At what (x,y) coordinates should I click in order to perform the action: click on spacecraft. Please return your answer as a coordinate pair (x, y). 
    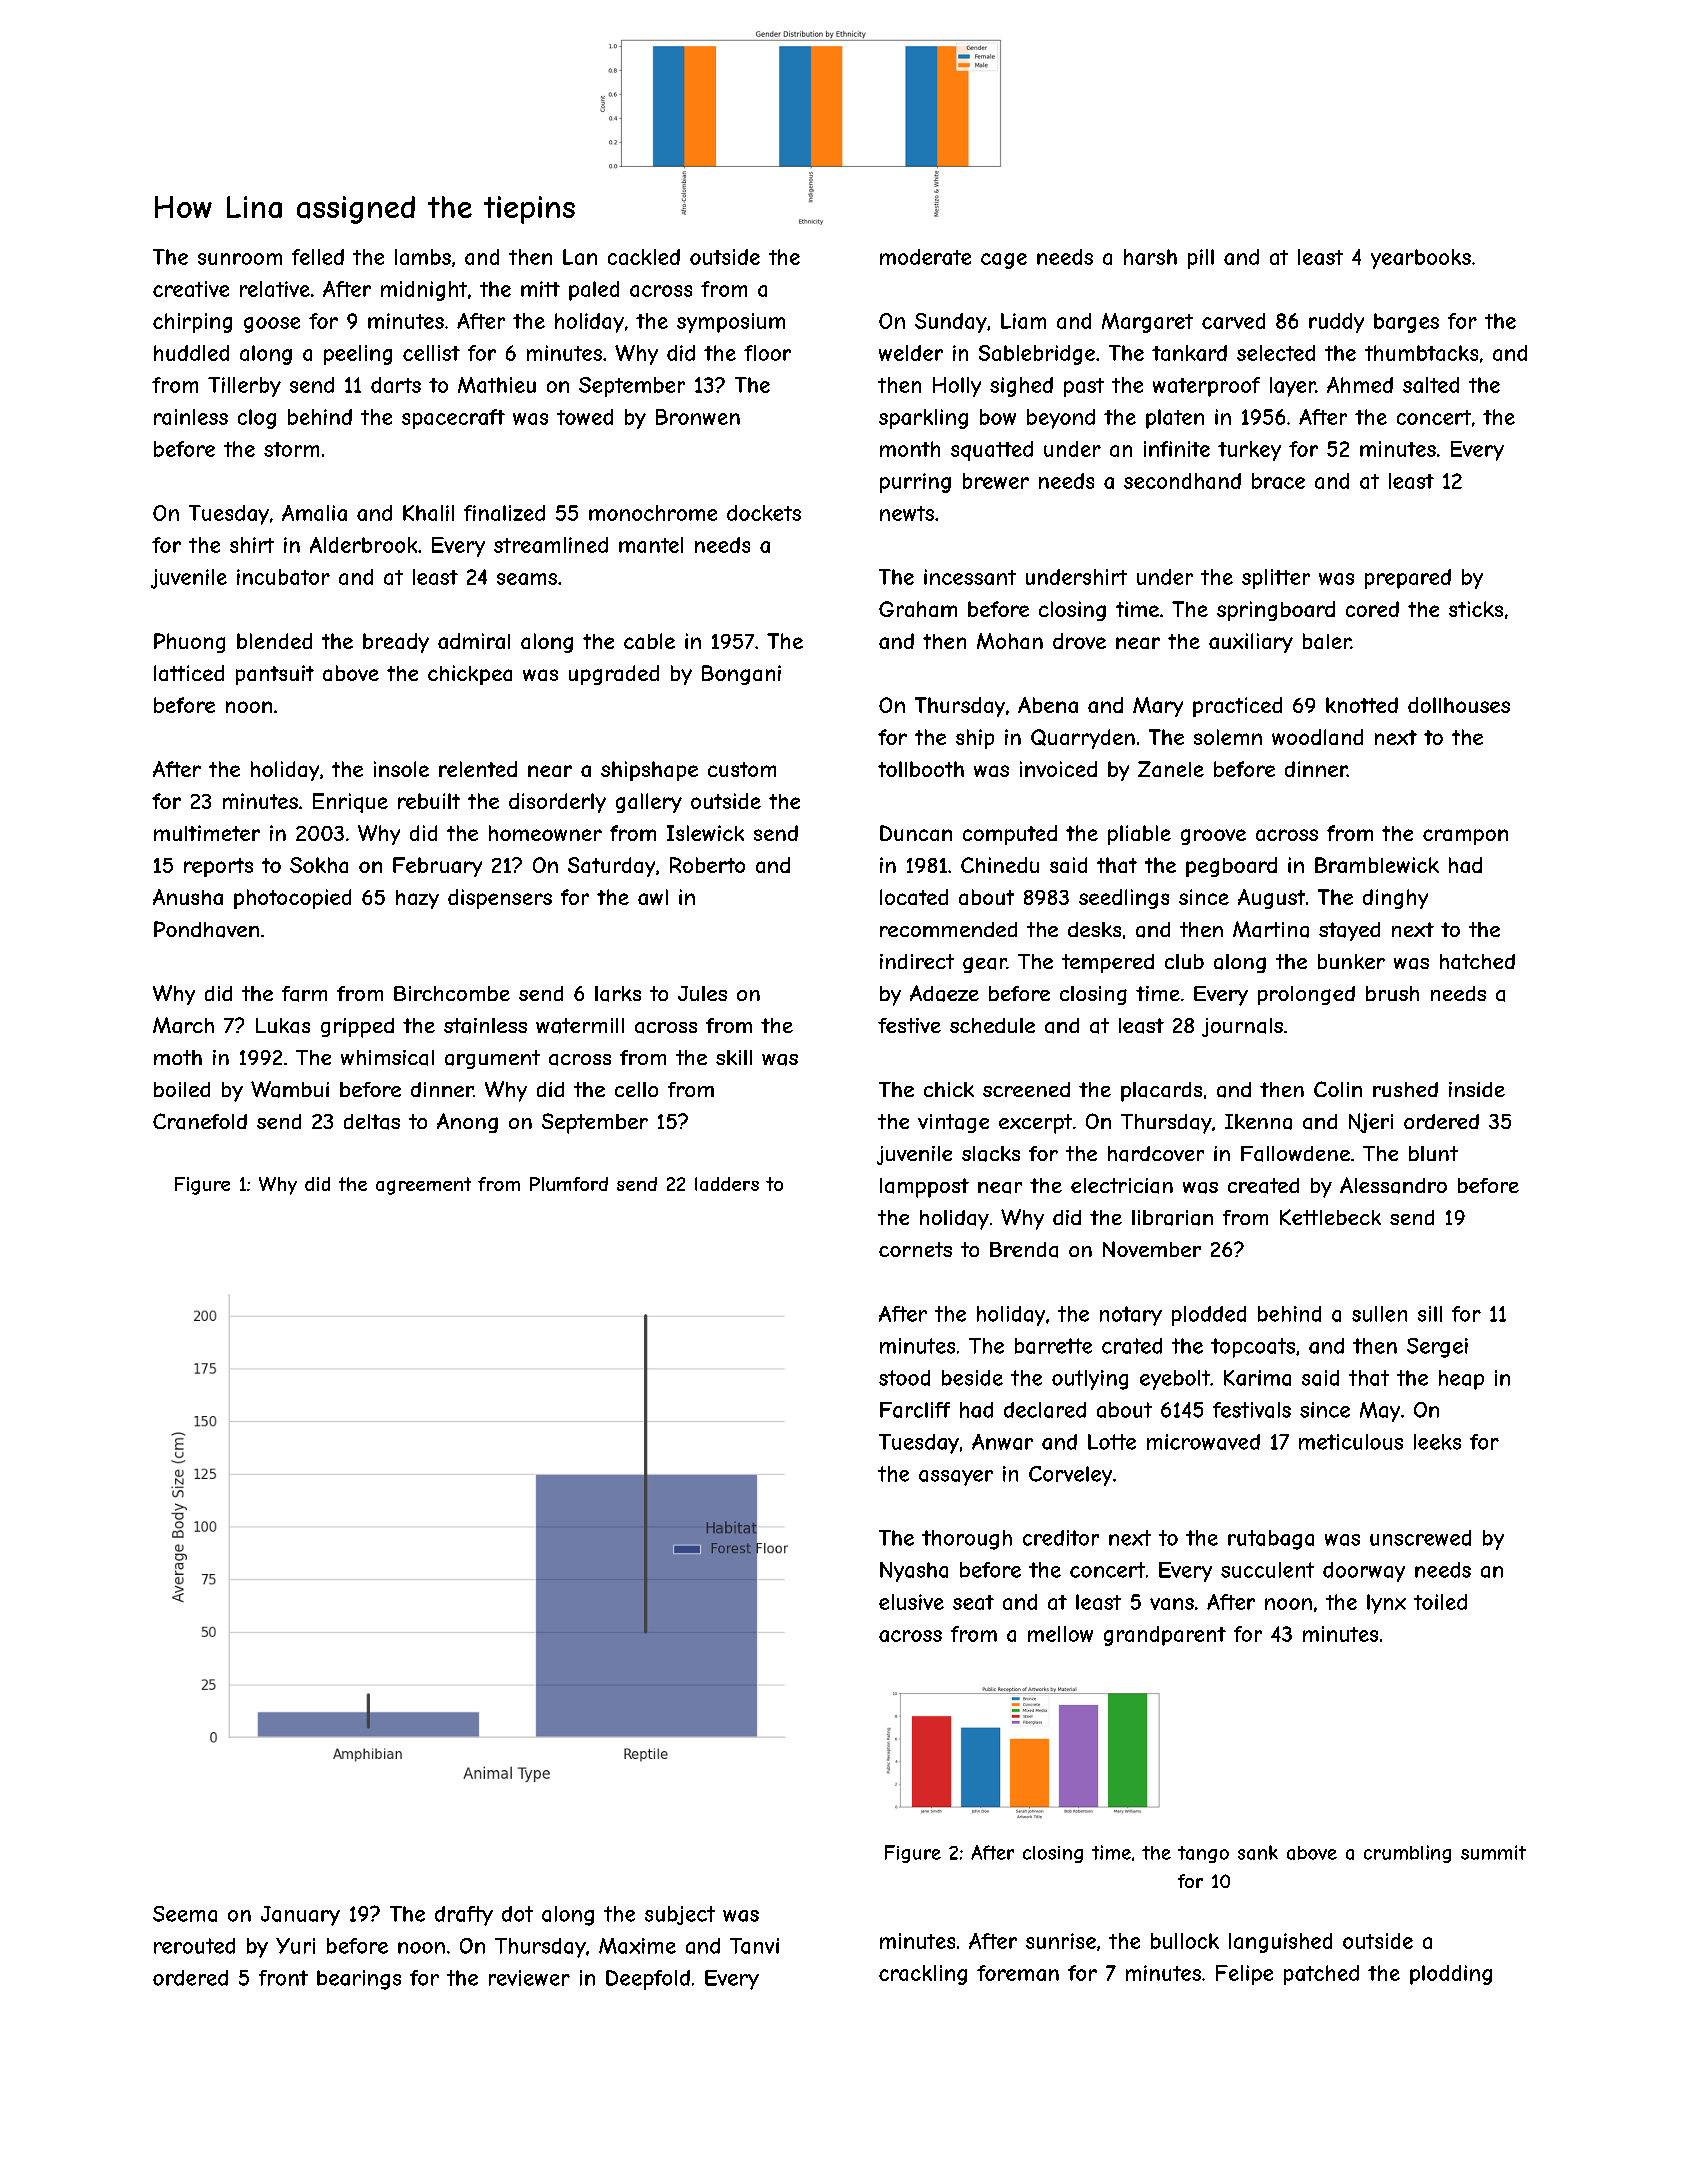
    Looking at the image, I should click on (453, 419).
